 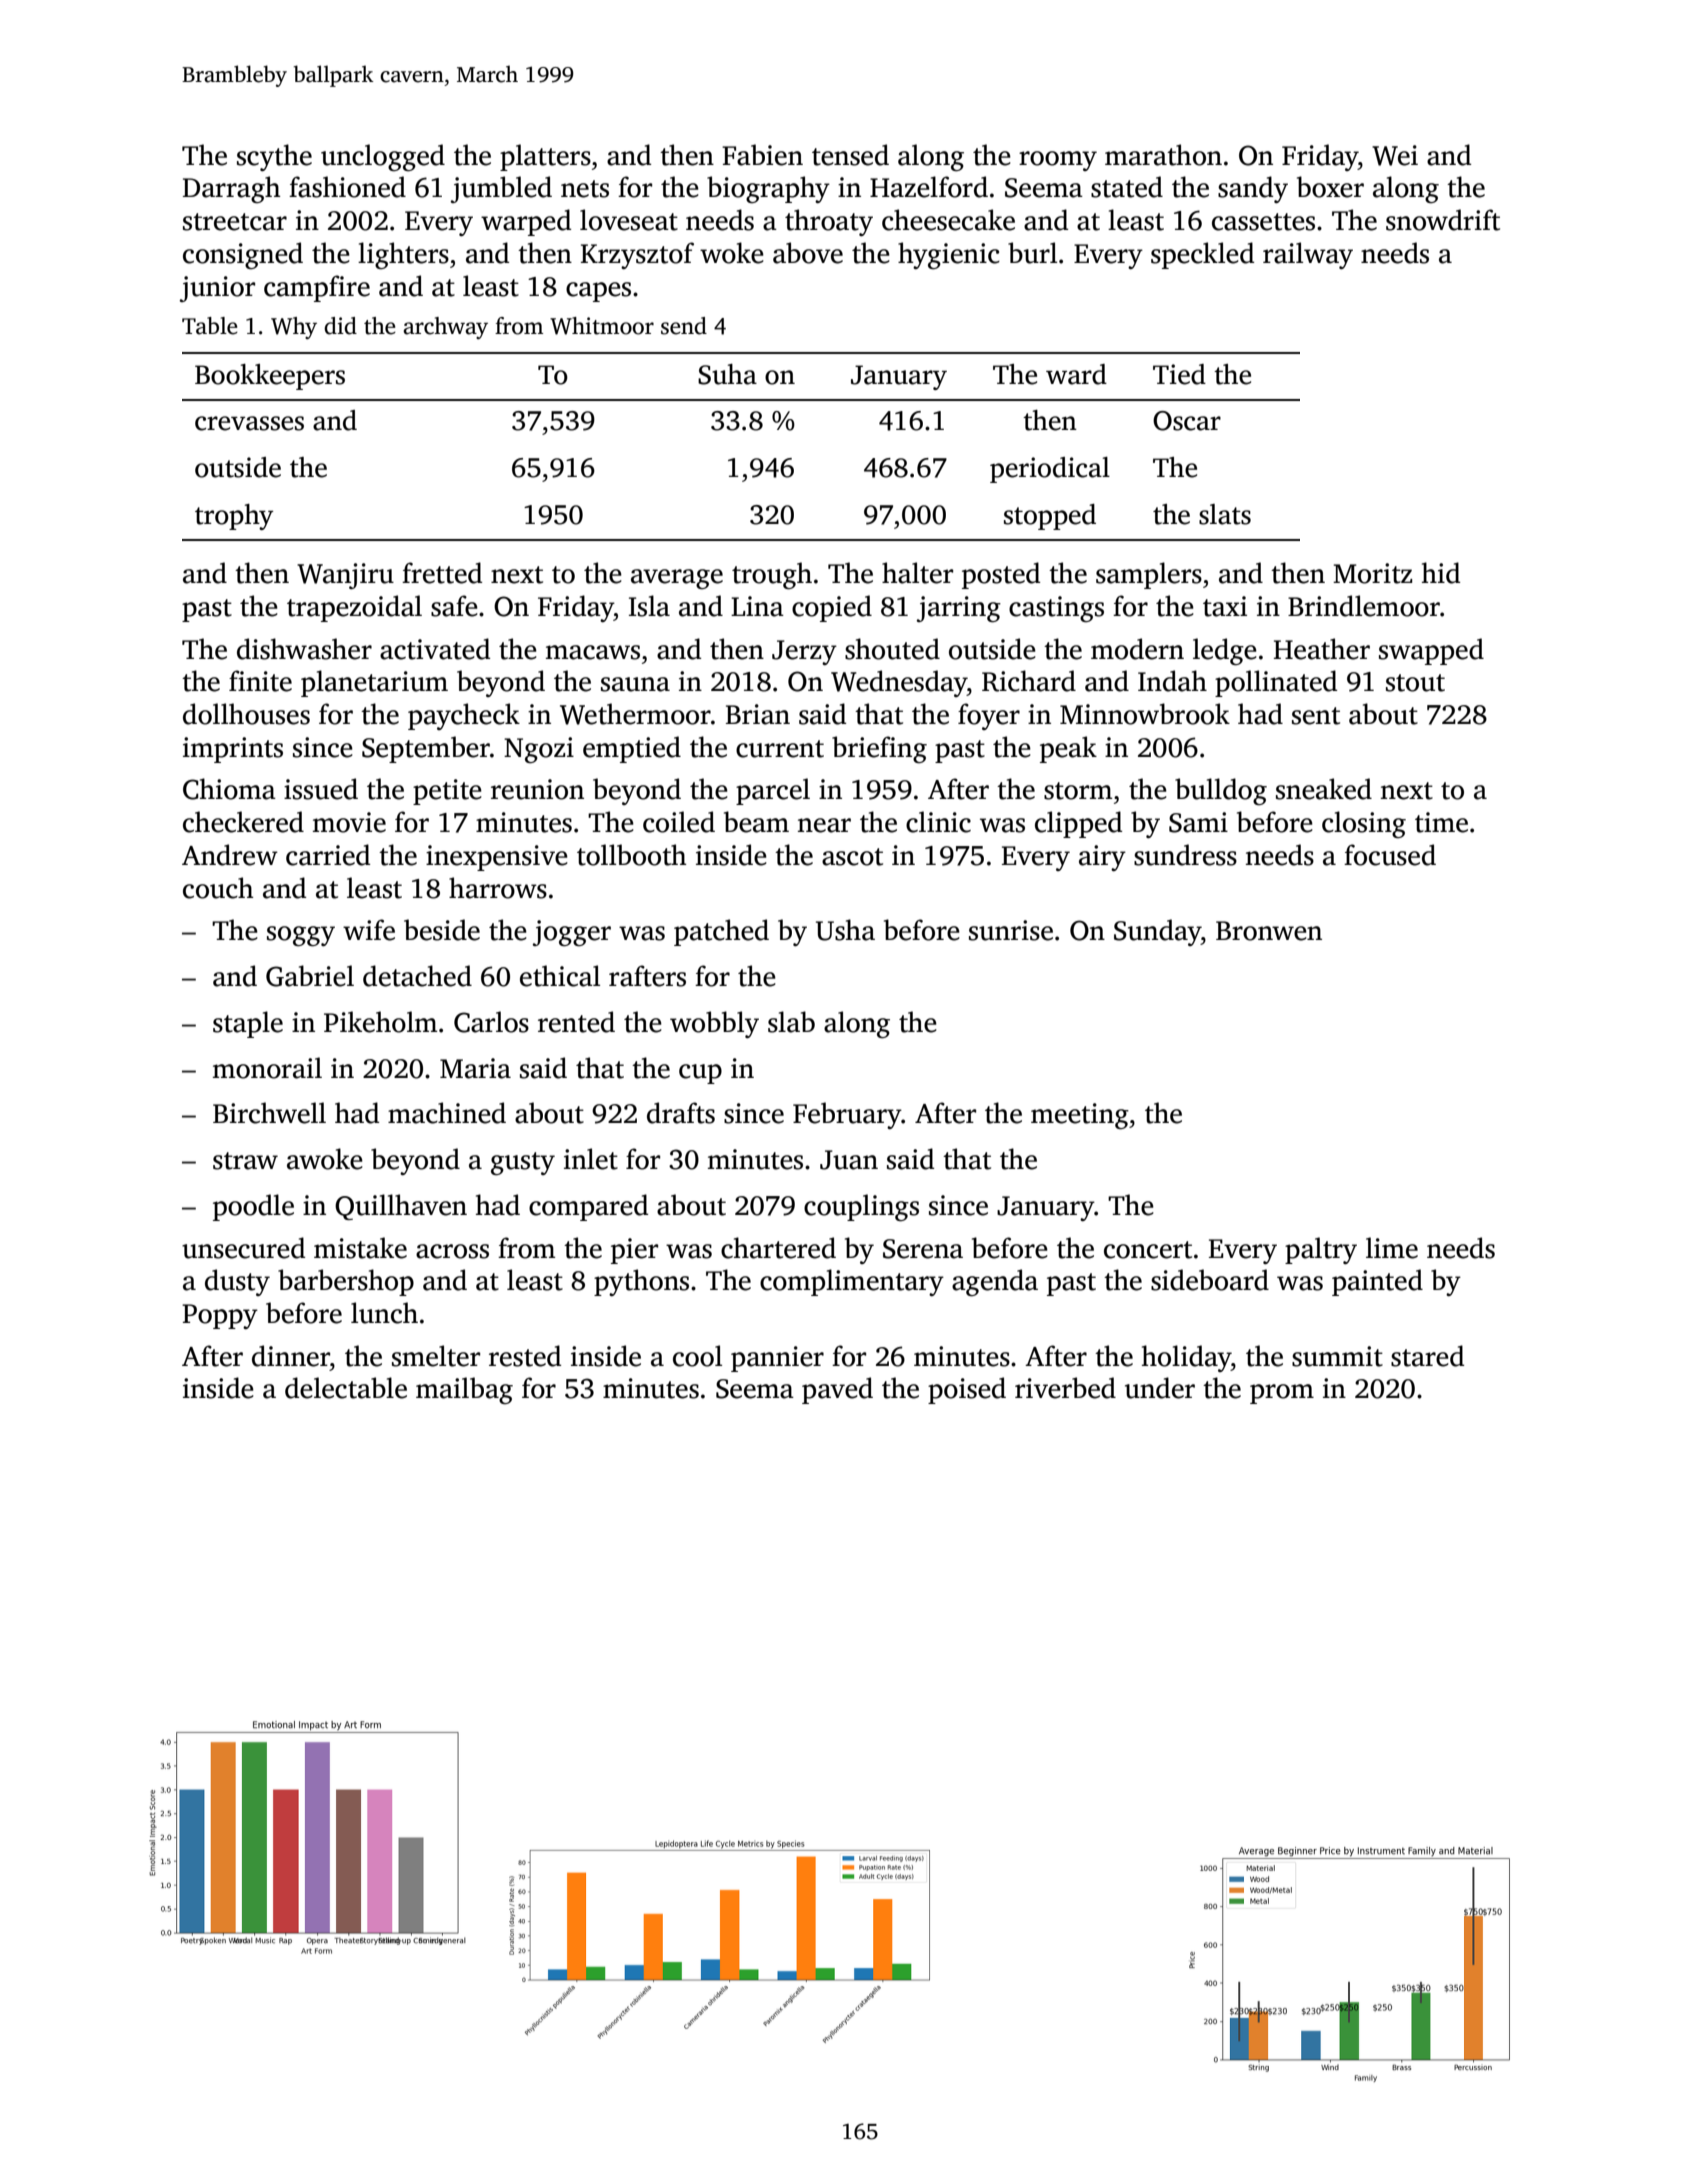 I want to click on Suha, so click(x=727, y=374).
